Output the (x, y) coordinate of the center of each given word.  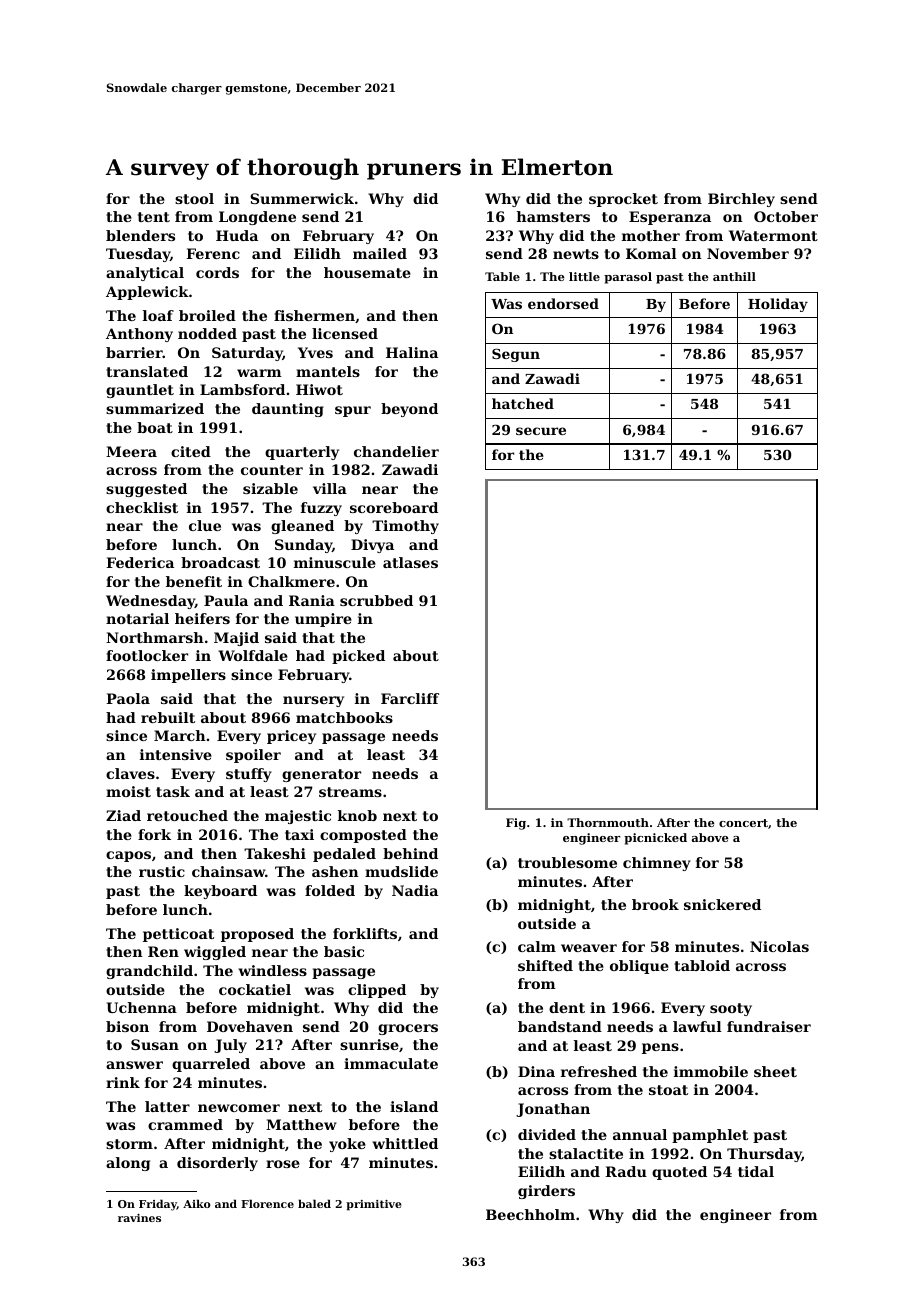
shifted (545, 965)
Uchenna (142, 1007)
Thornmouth (608, 822)
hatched (523, 403)
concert (743, 823)
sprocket (623, 200)
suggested (146, 490)
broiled (207, 315)
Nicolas (779, 946)
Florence (267, 1203)
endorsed (563, 303)
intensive (176, 754)
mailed (380, 253)
